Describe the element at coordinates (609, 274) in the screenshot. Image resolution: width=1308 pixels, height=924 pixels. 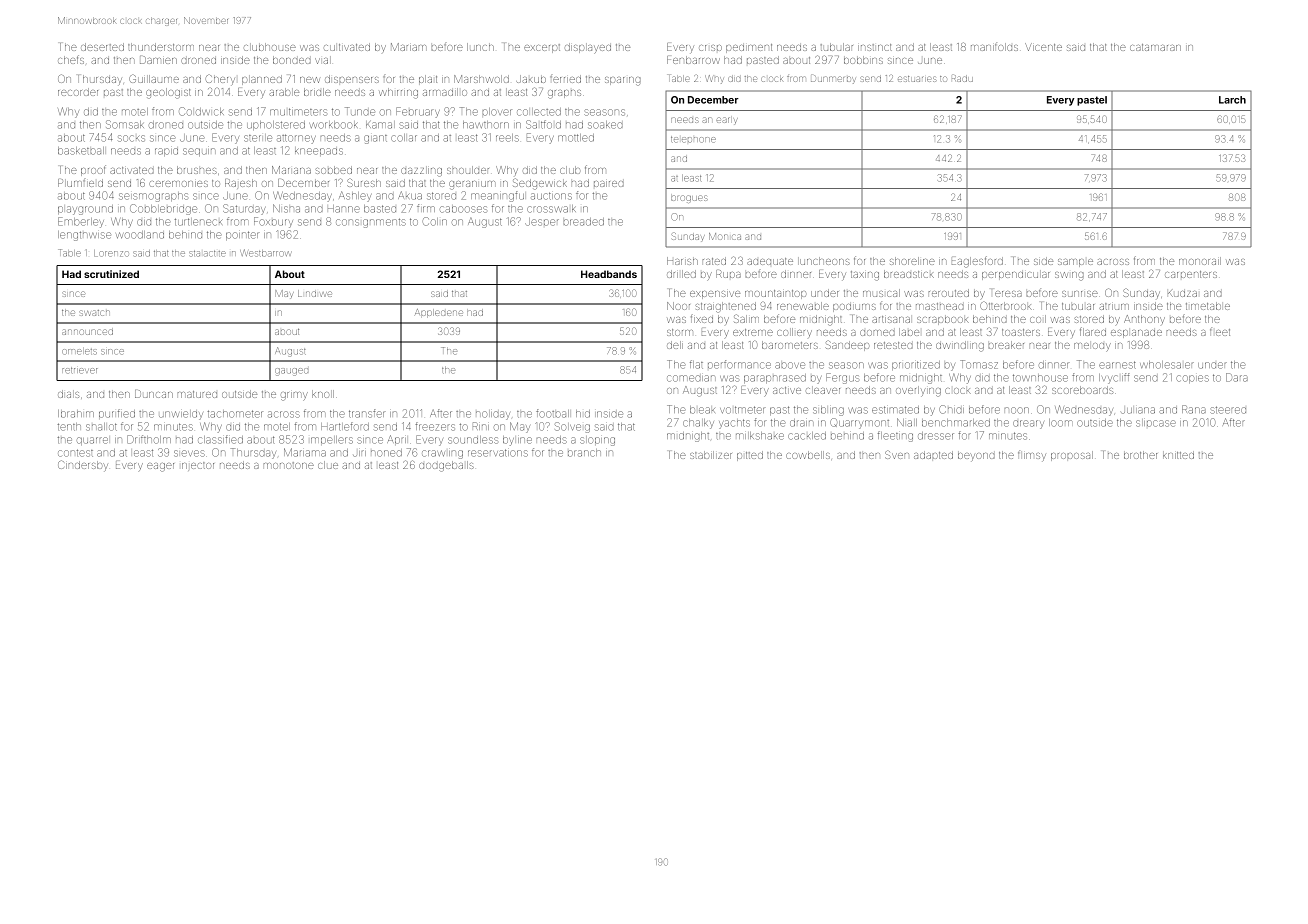
I see `Headbands` at that location.
